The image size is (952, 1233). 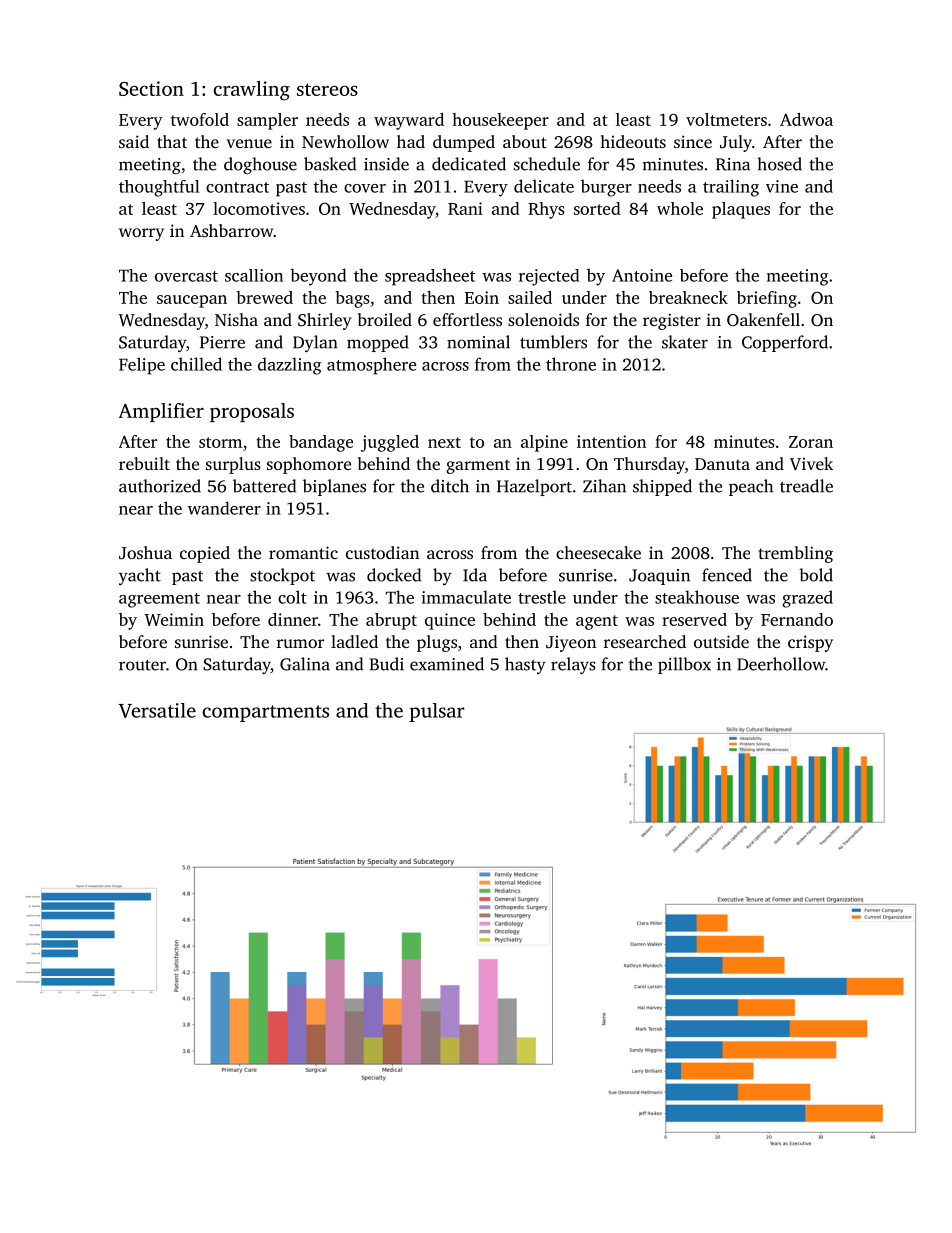 I want to click on rejected, so click(x=549, y=277).
